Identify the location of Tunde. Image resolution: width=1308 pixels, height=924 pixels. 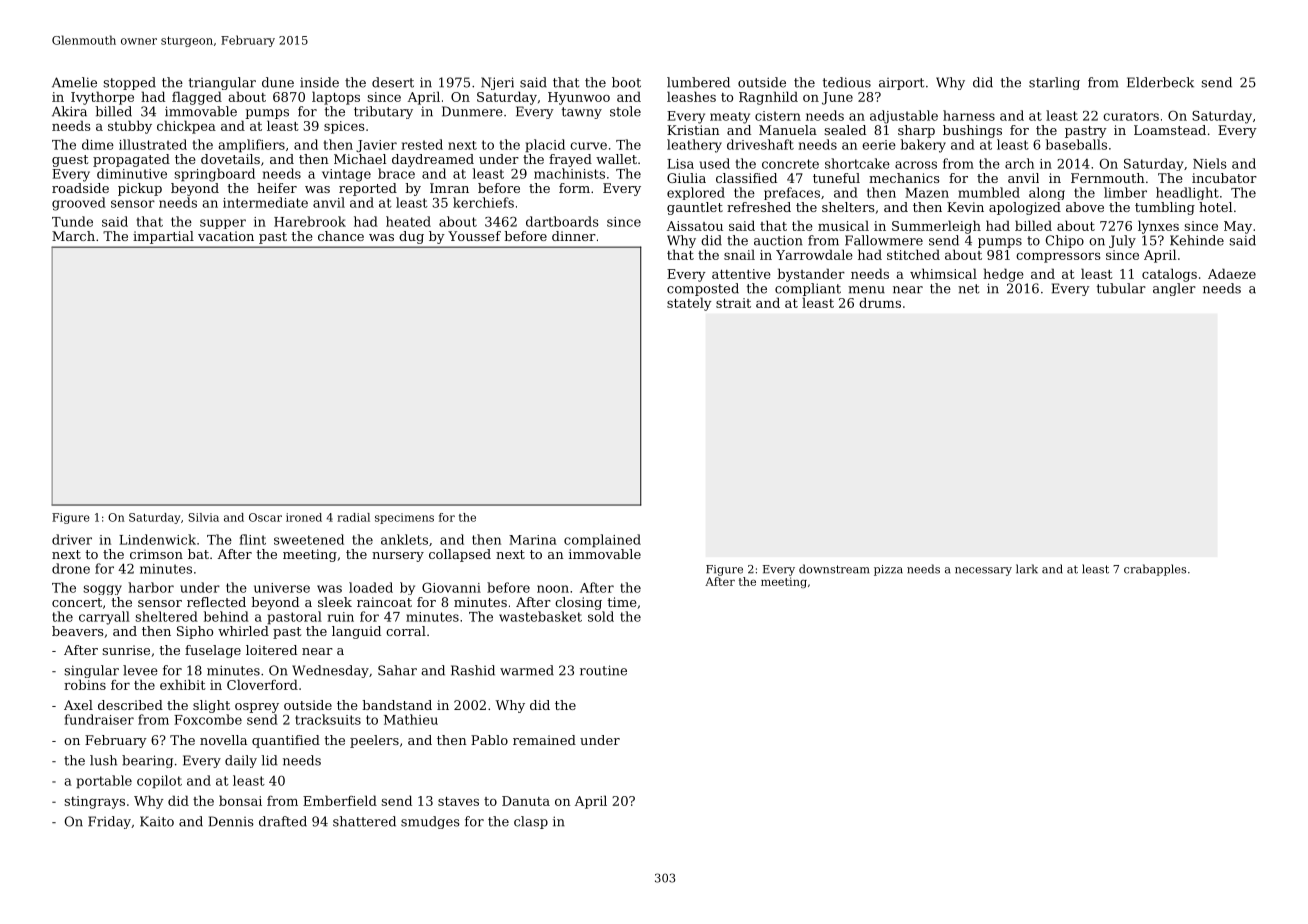
(72, 221).
